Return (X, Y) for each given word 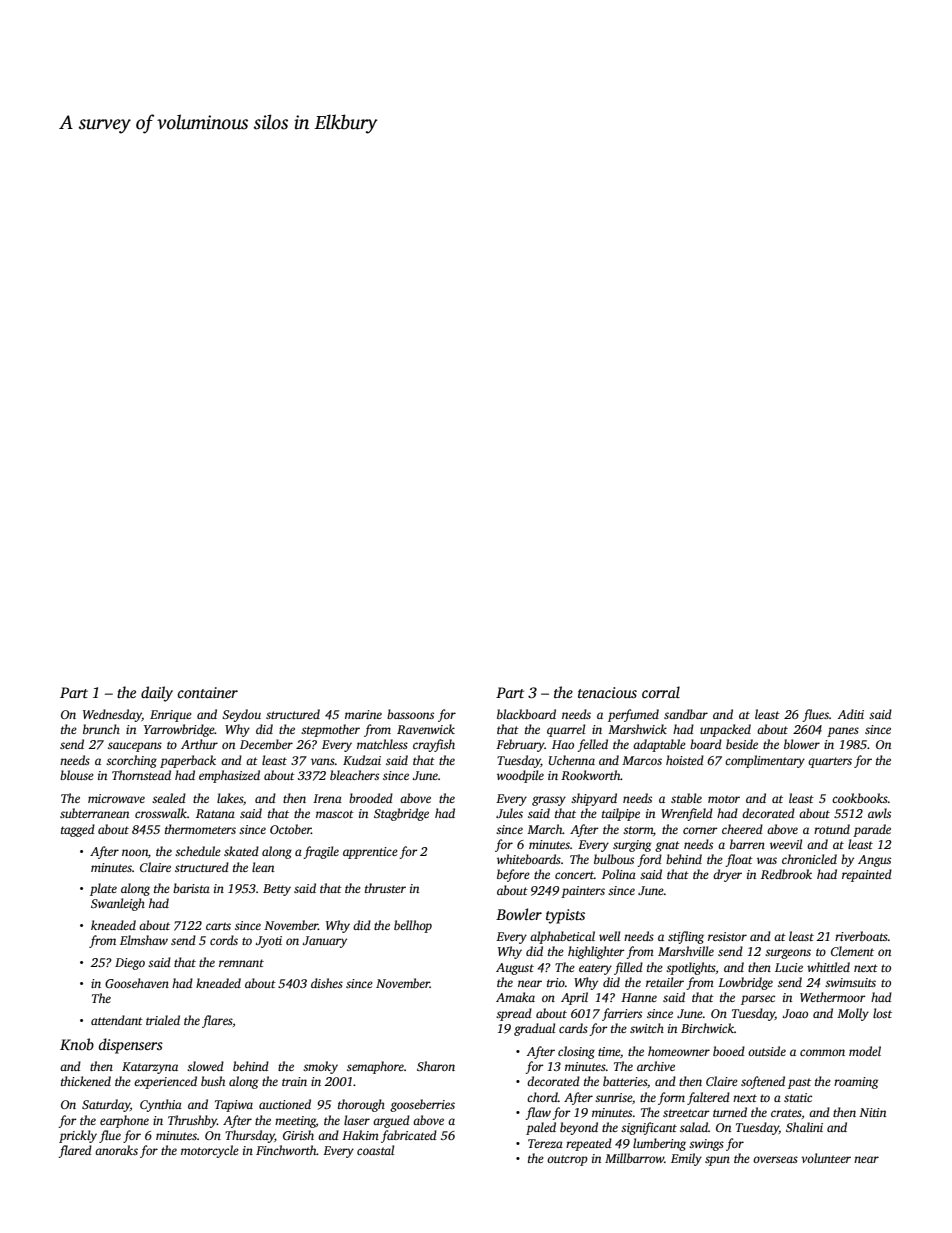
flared (75, 1151)
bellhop (413, 926)
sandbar (686, 714)
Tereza (545, 1143)
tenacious (607, 692)
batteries (625, 1081)
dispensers (131, 1046)
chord (542, 1097)
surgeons (788, 954)
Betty (277, 890)
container (208, 692)
